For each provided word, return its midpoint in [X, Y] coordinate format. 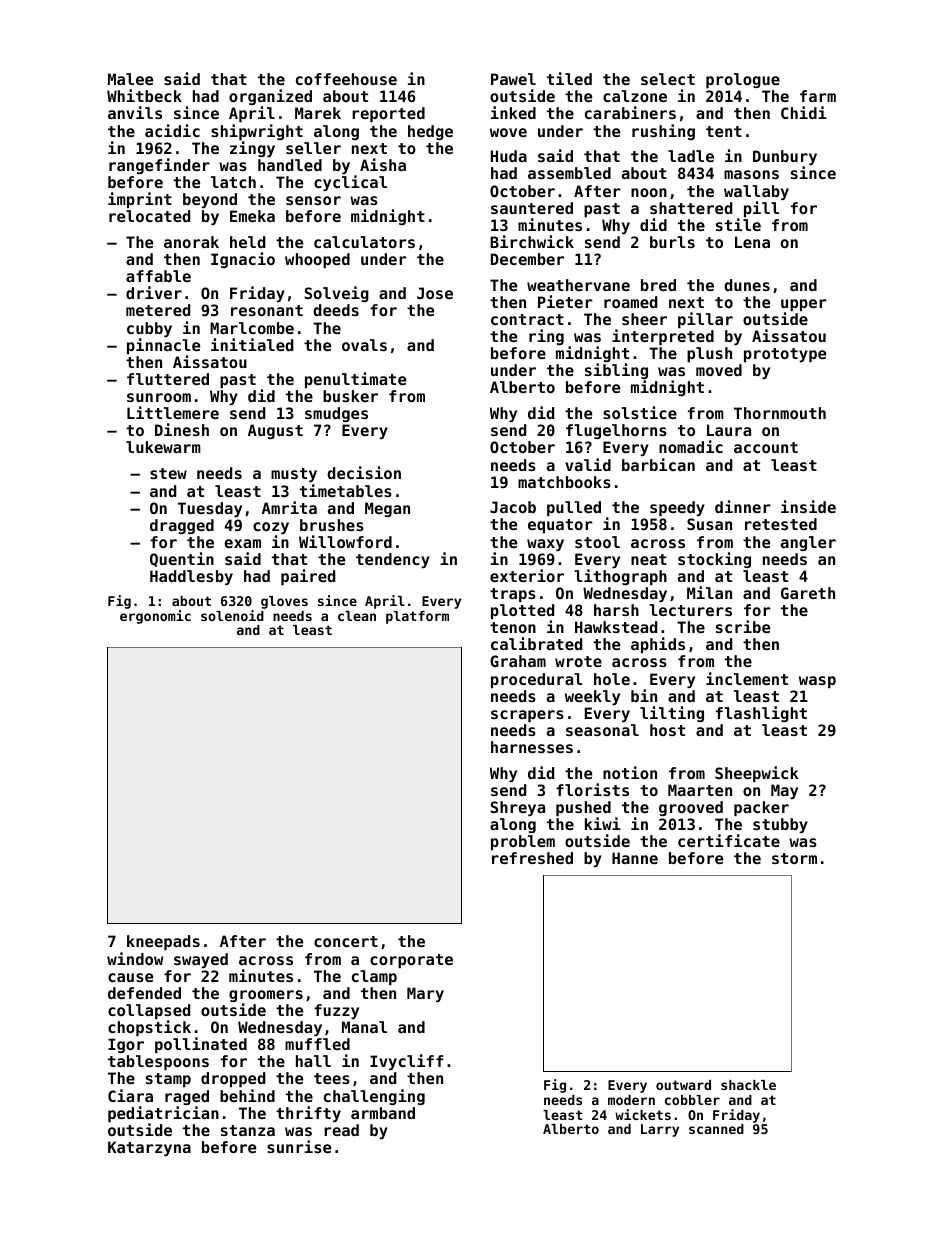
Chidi [804, 112]
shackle [748, 1085]
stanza [248, 1130]
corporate [411, 961]
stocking [714, 560]
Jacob [513, 507]
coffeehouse [346, 79]
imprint [140, 200]
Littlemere [173, 412]
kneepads [163, 942]
